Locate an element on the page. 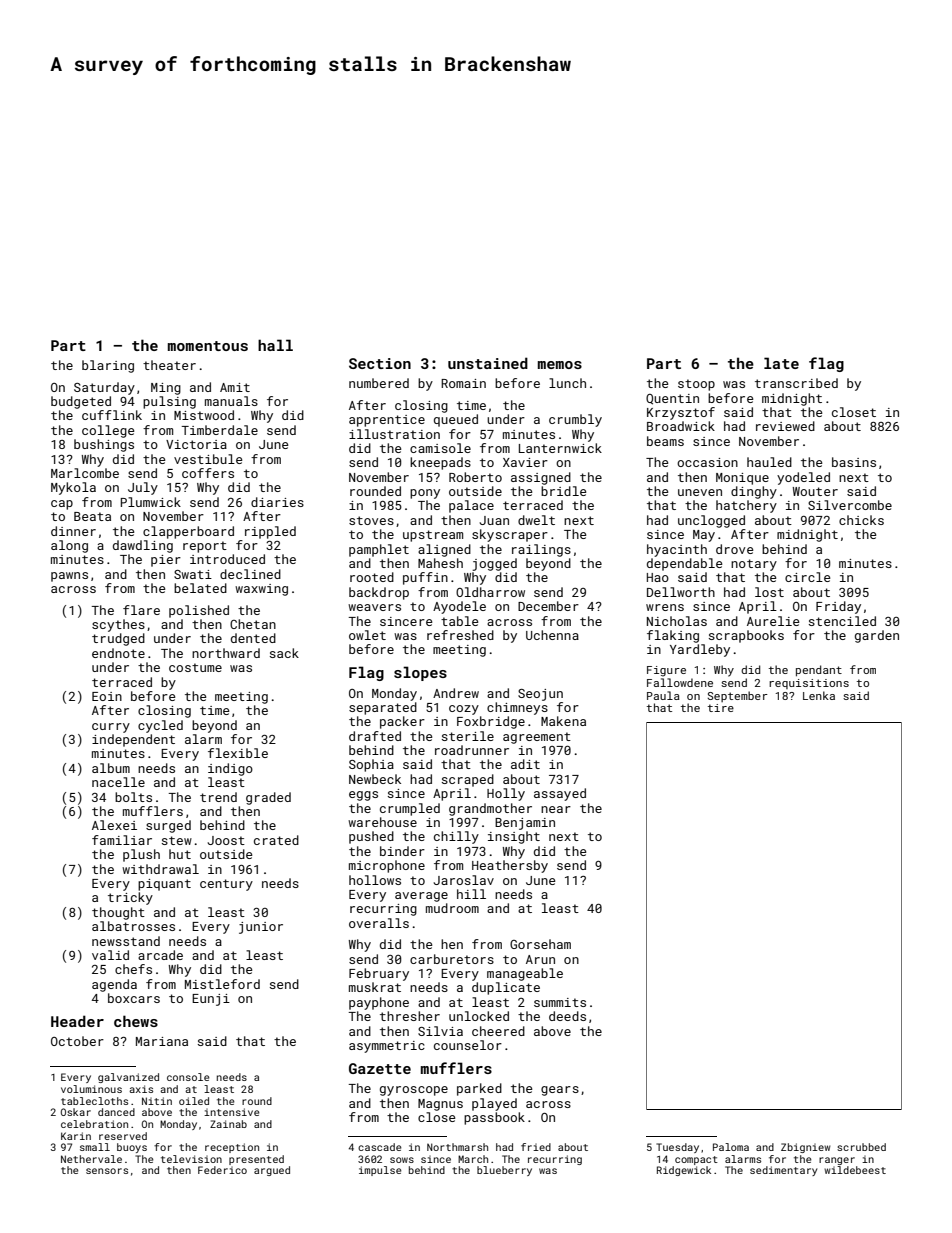  console is located at coordinates (188, 1077).
